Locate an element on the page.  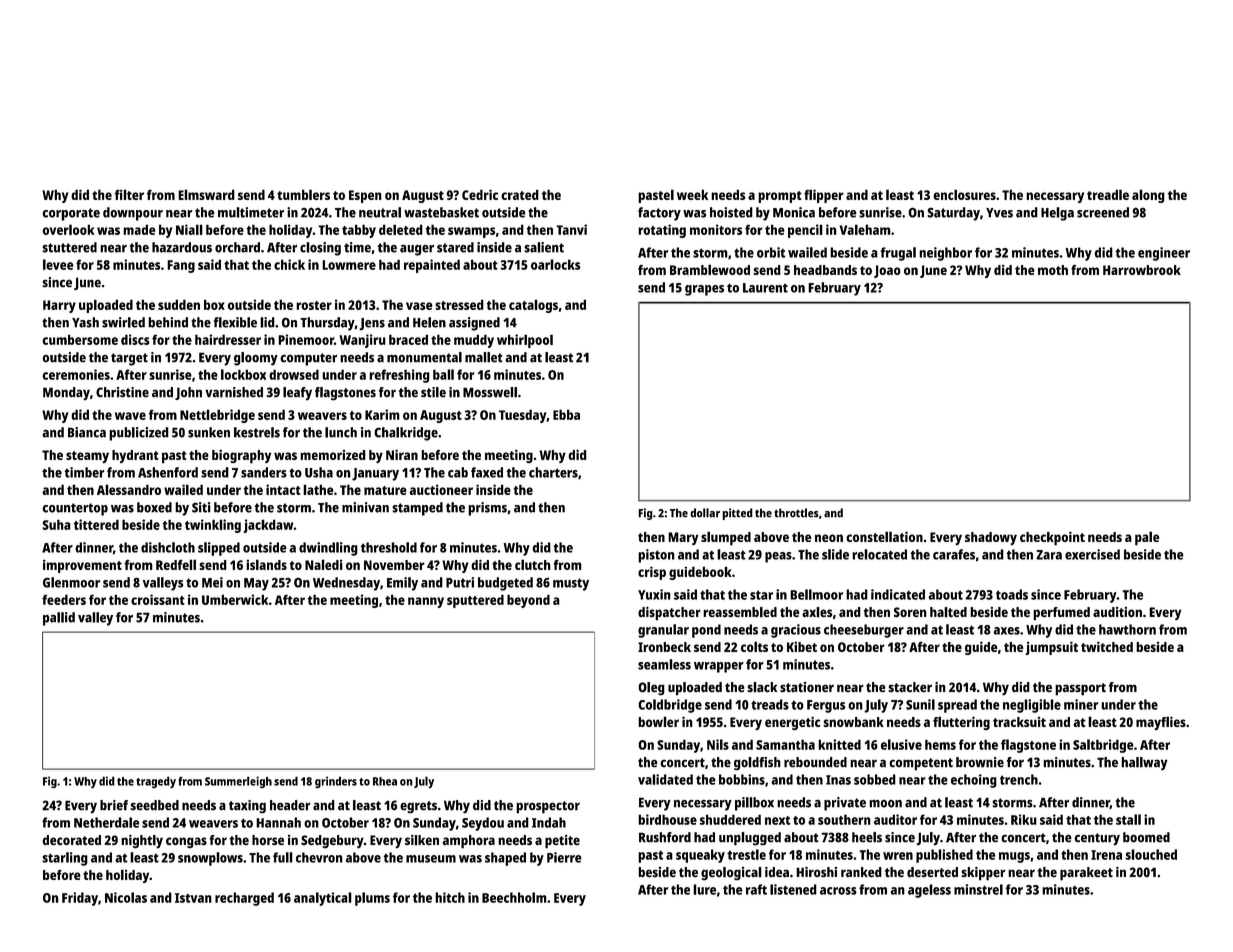
Rhea is located at coordinates (385, 781).
